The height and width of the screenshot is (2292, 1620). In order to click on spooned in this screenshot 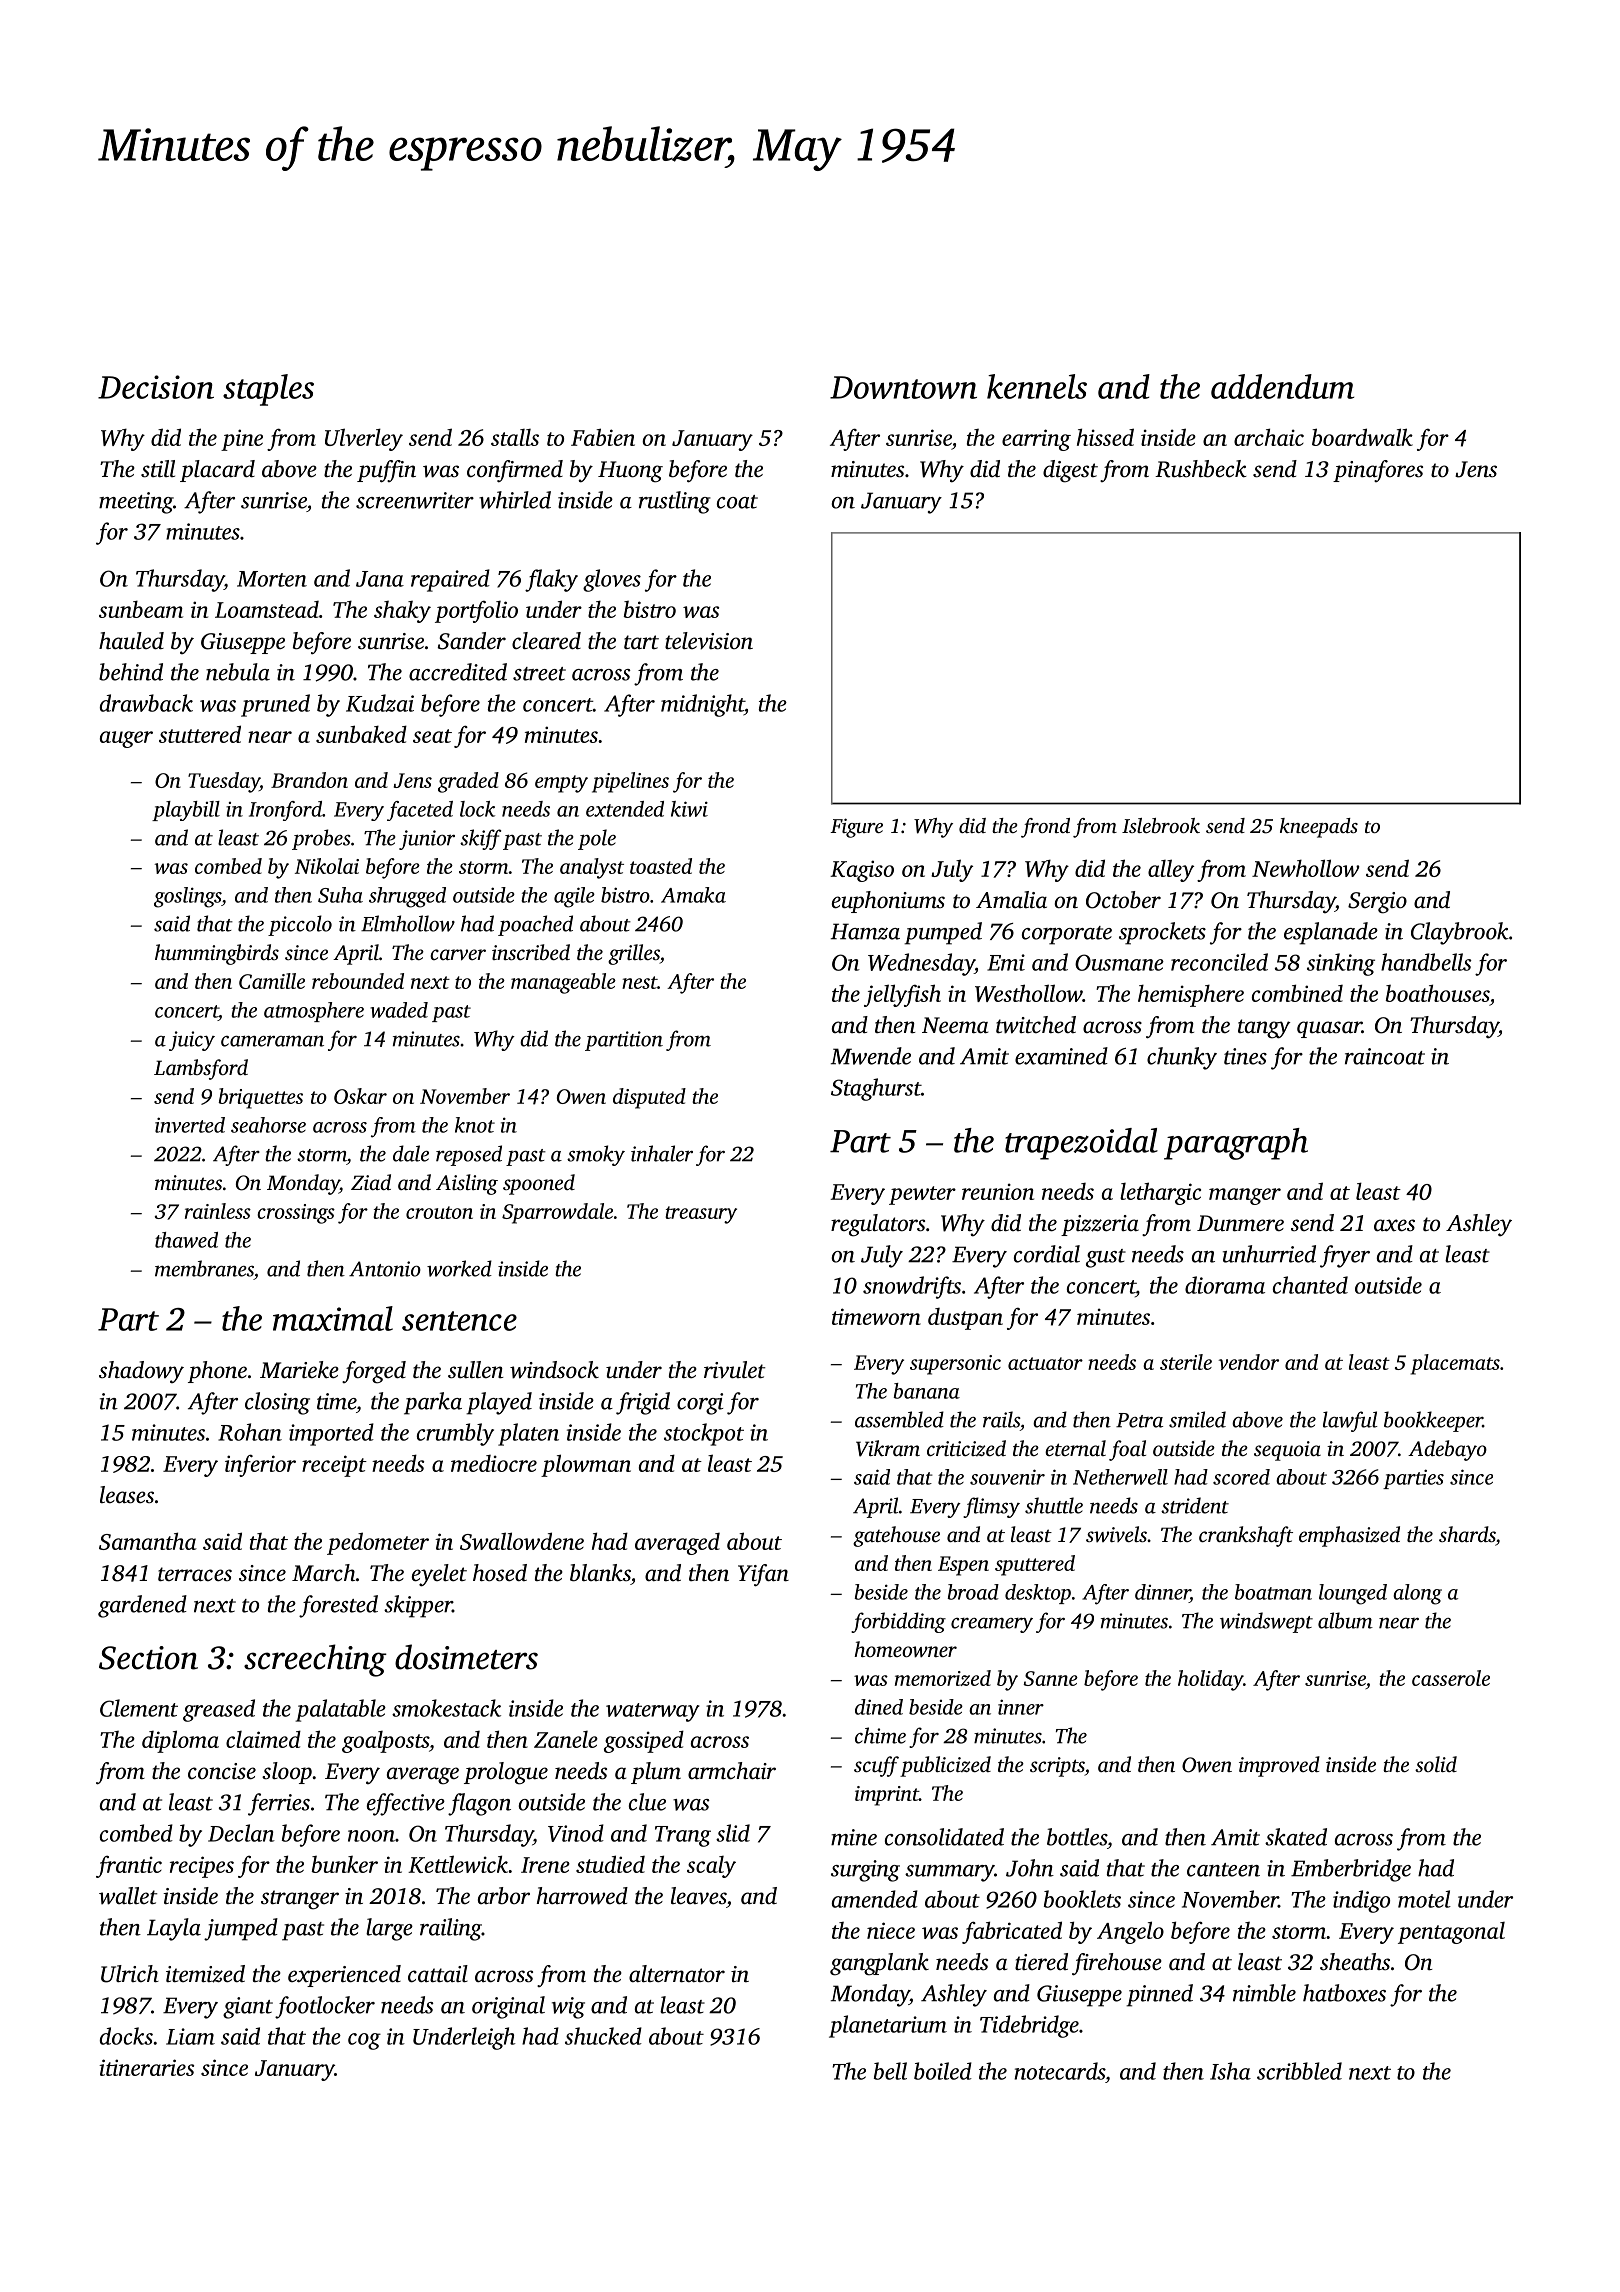, I will do `click(539, 1184)`.
